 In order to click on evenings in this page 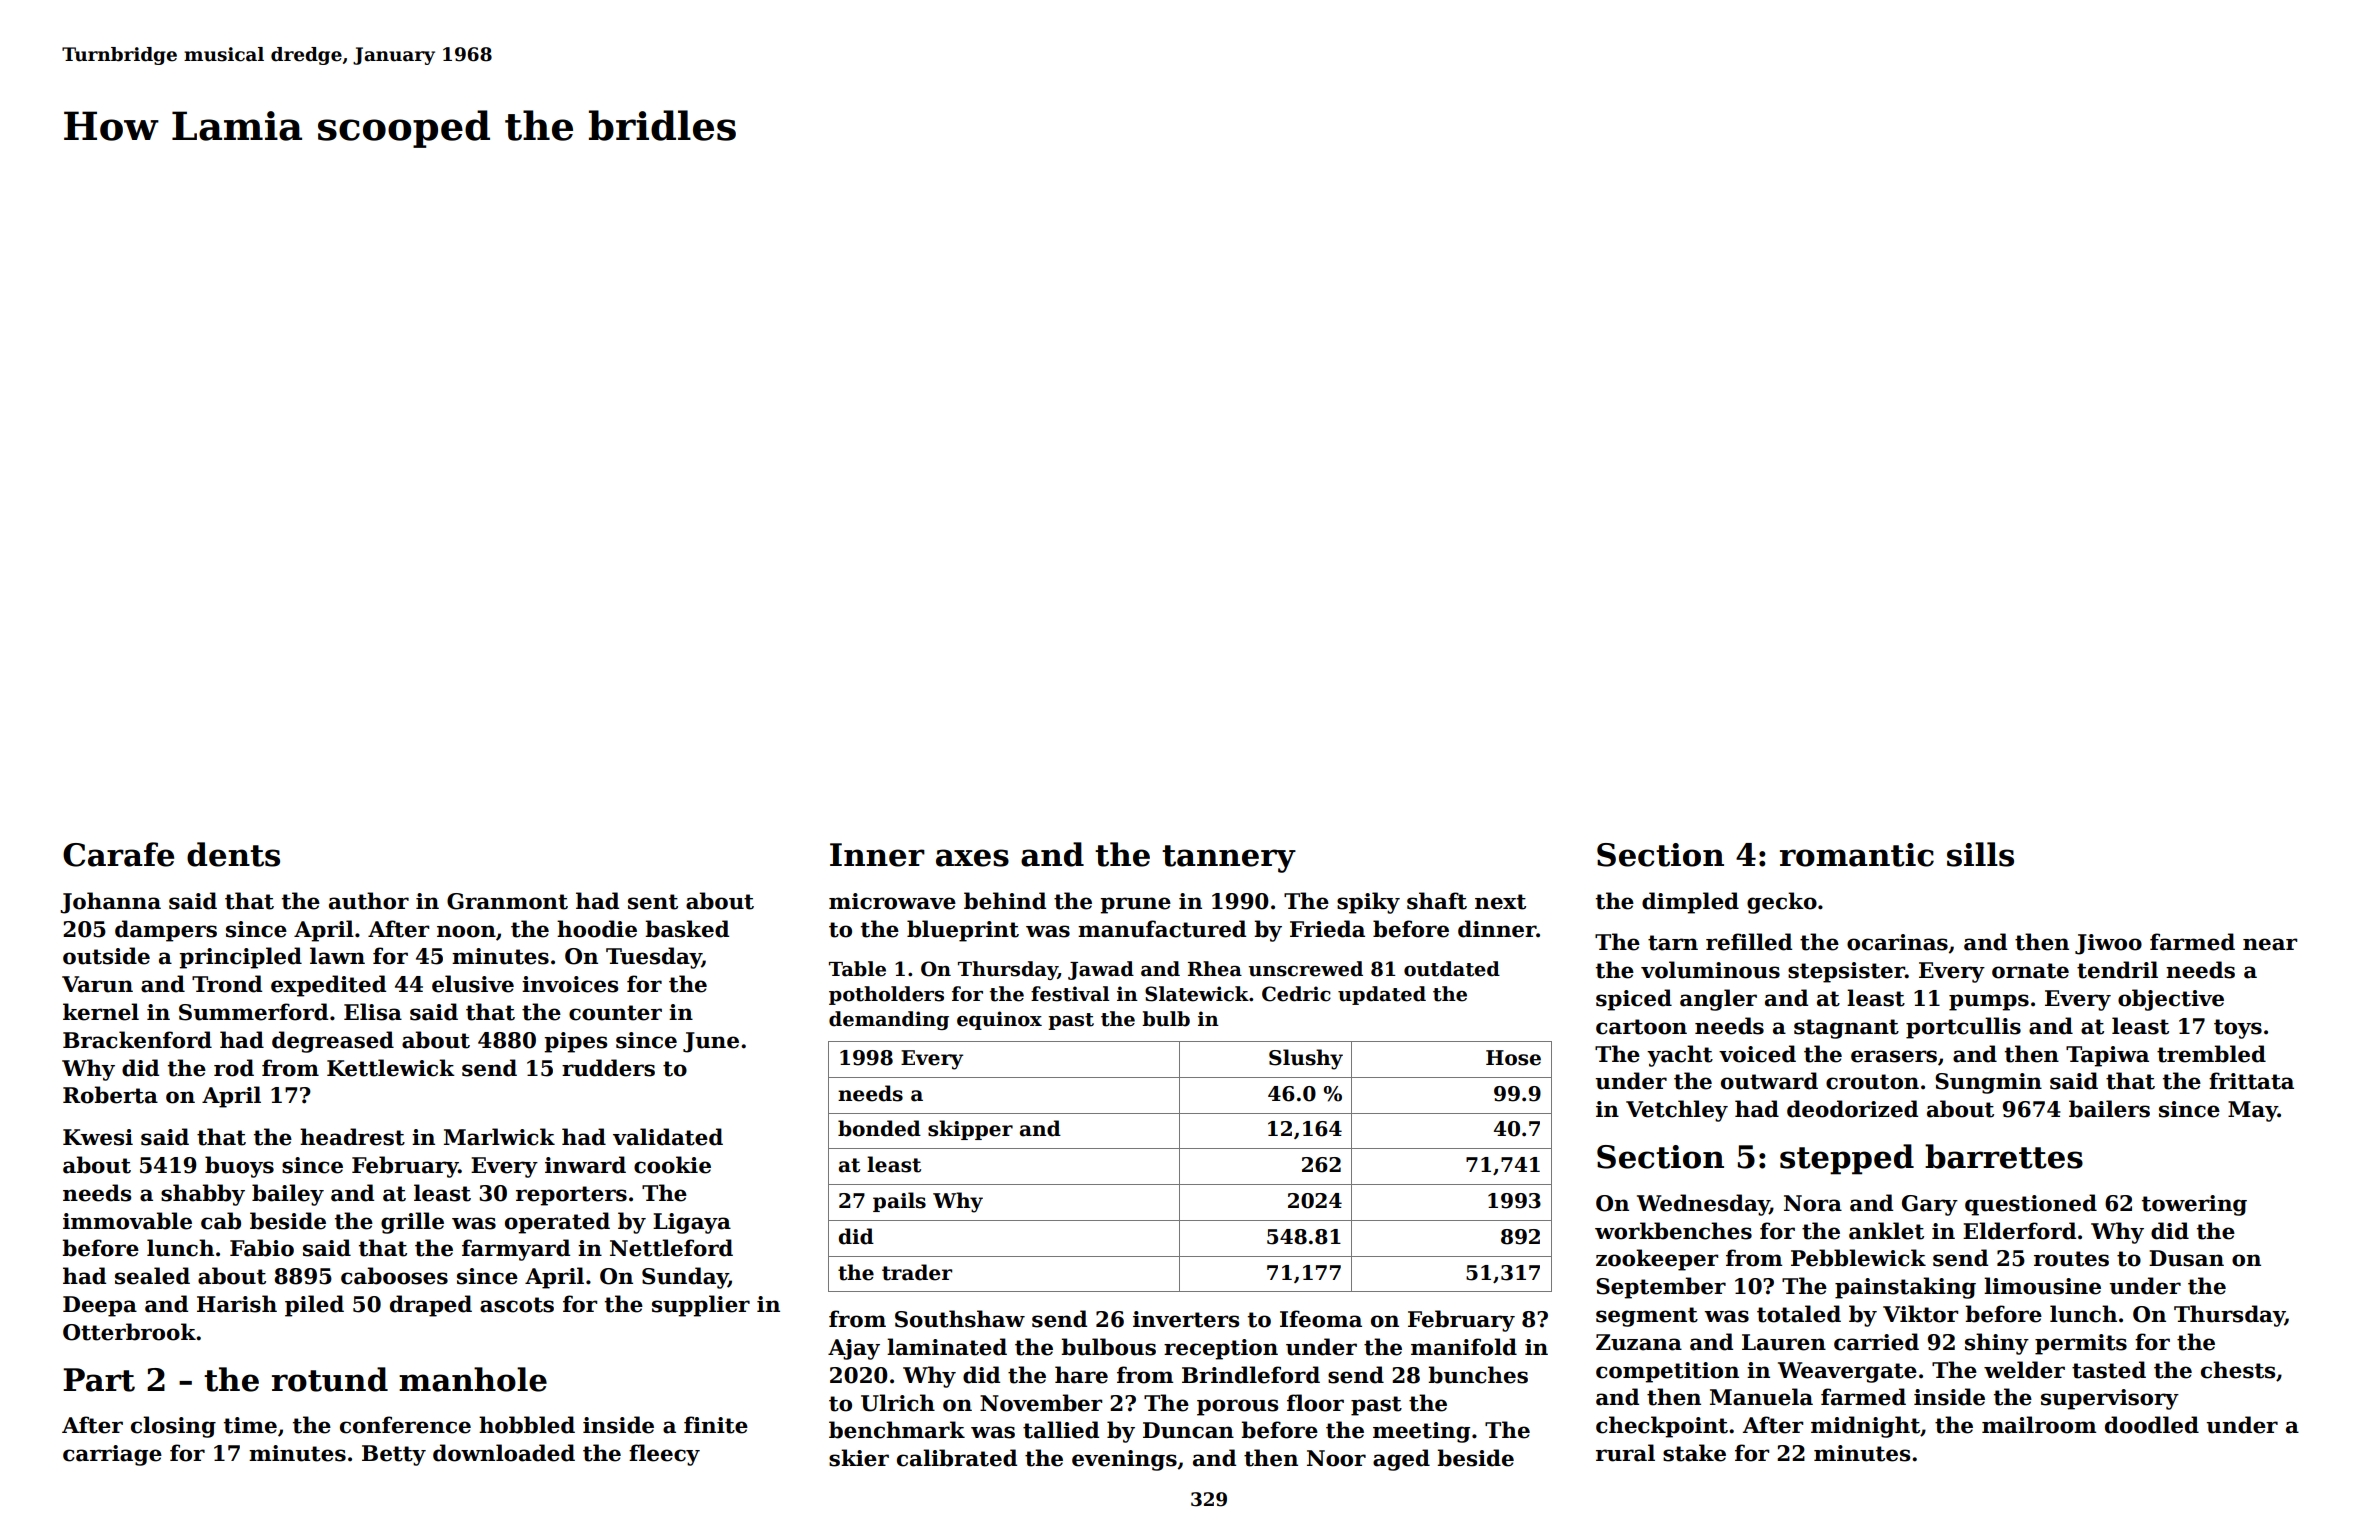, I will do `click(1124, 1460)`.
